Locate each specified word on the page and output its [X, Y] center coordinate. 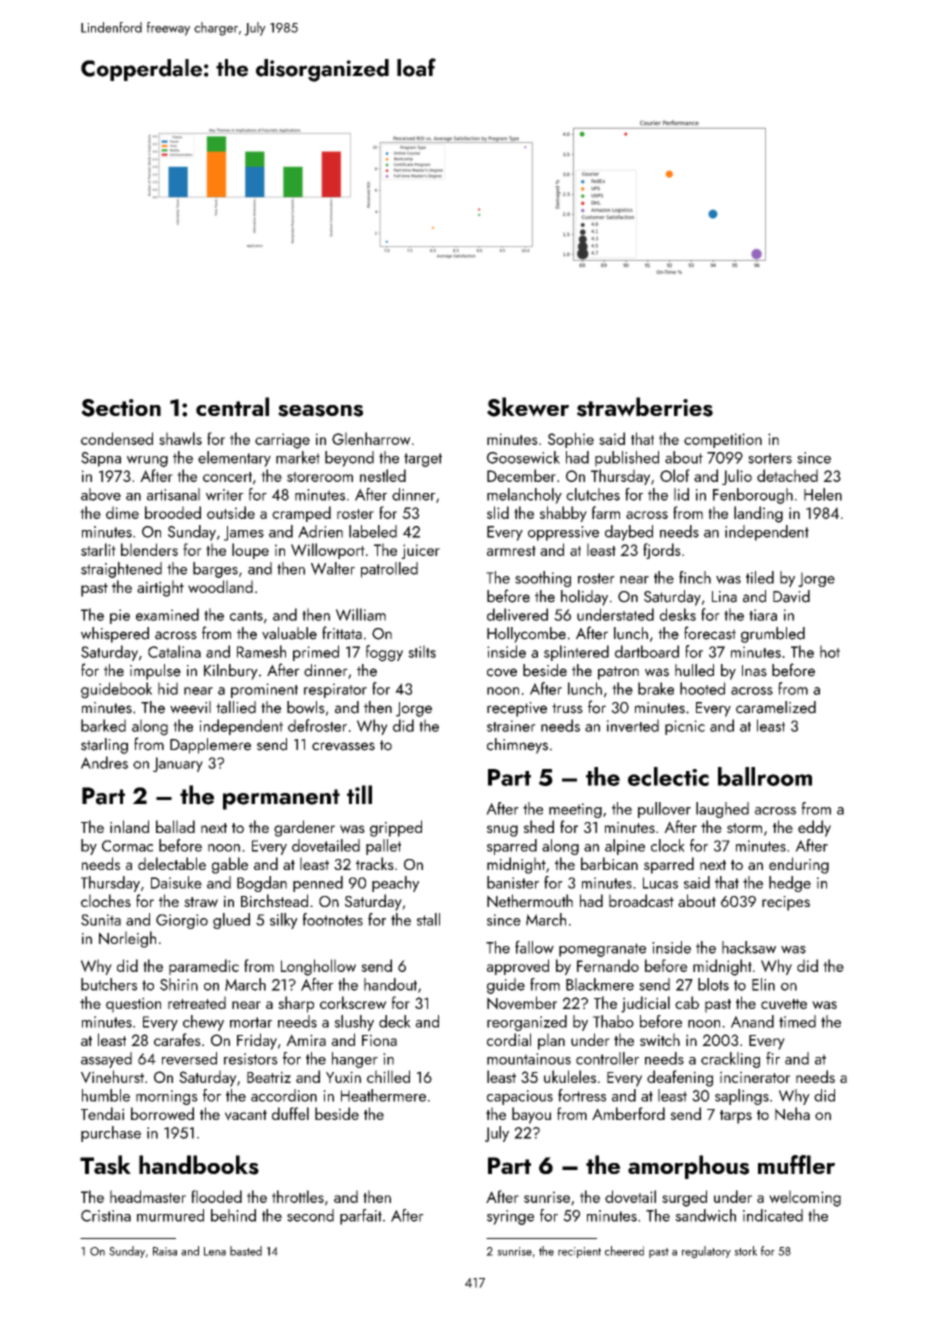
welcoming [805, 1198]
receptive [517, 709]
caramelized [776, 707]
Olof [675, 475]
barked [103, 725]
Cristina [106, 1216]
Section [121, 408]
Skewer [528, 407]
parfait [361, 1217]
